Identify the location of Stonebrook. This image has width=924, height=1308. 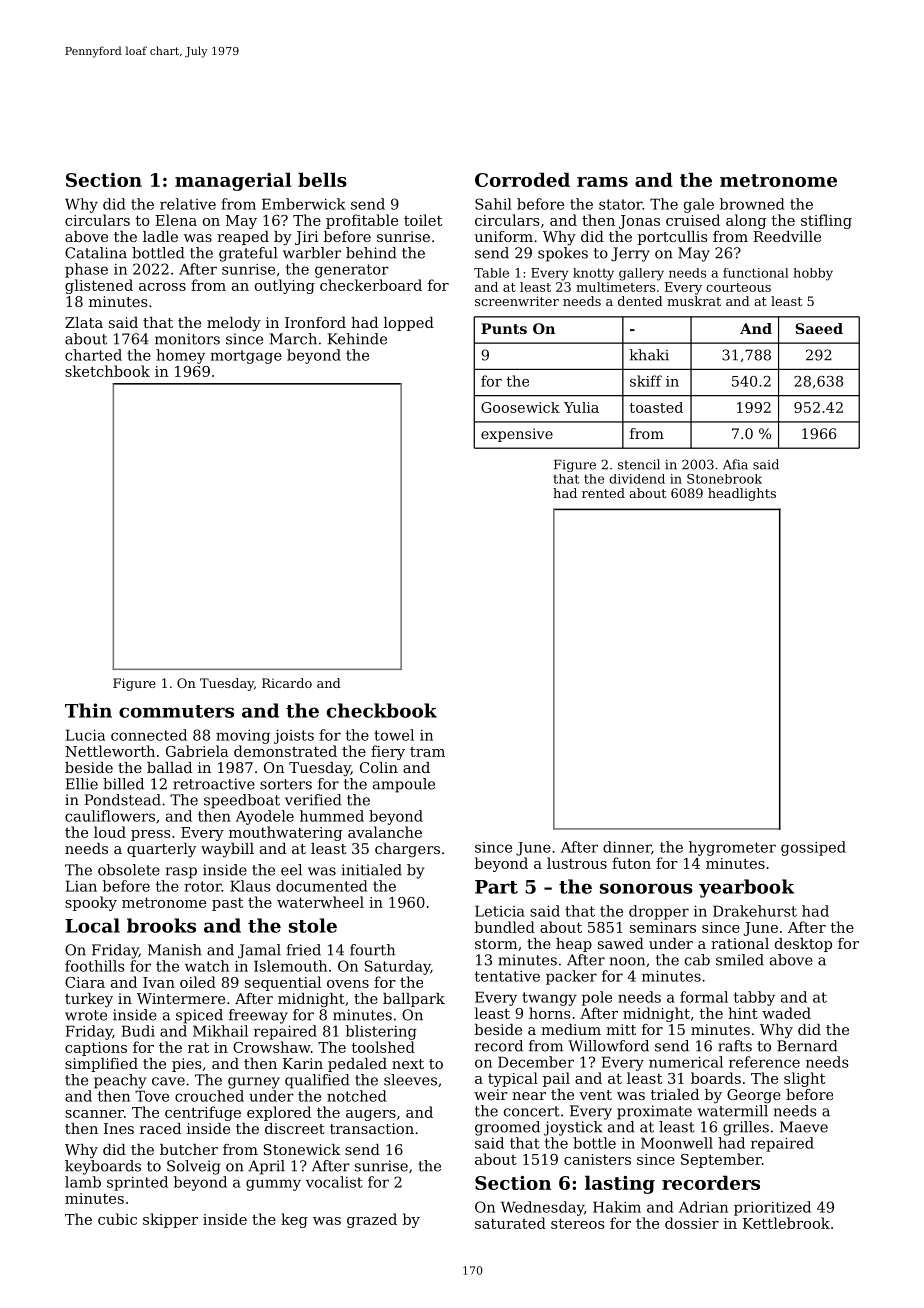
(724, 479).
